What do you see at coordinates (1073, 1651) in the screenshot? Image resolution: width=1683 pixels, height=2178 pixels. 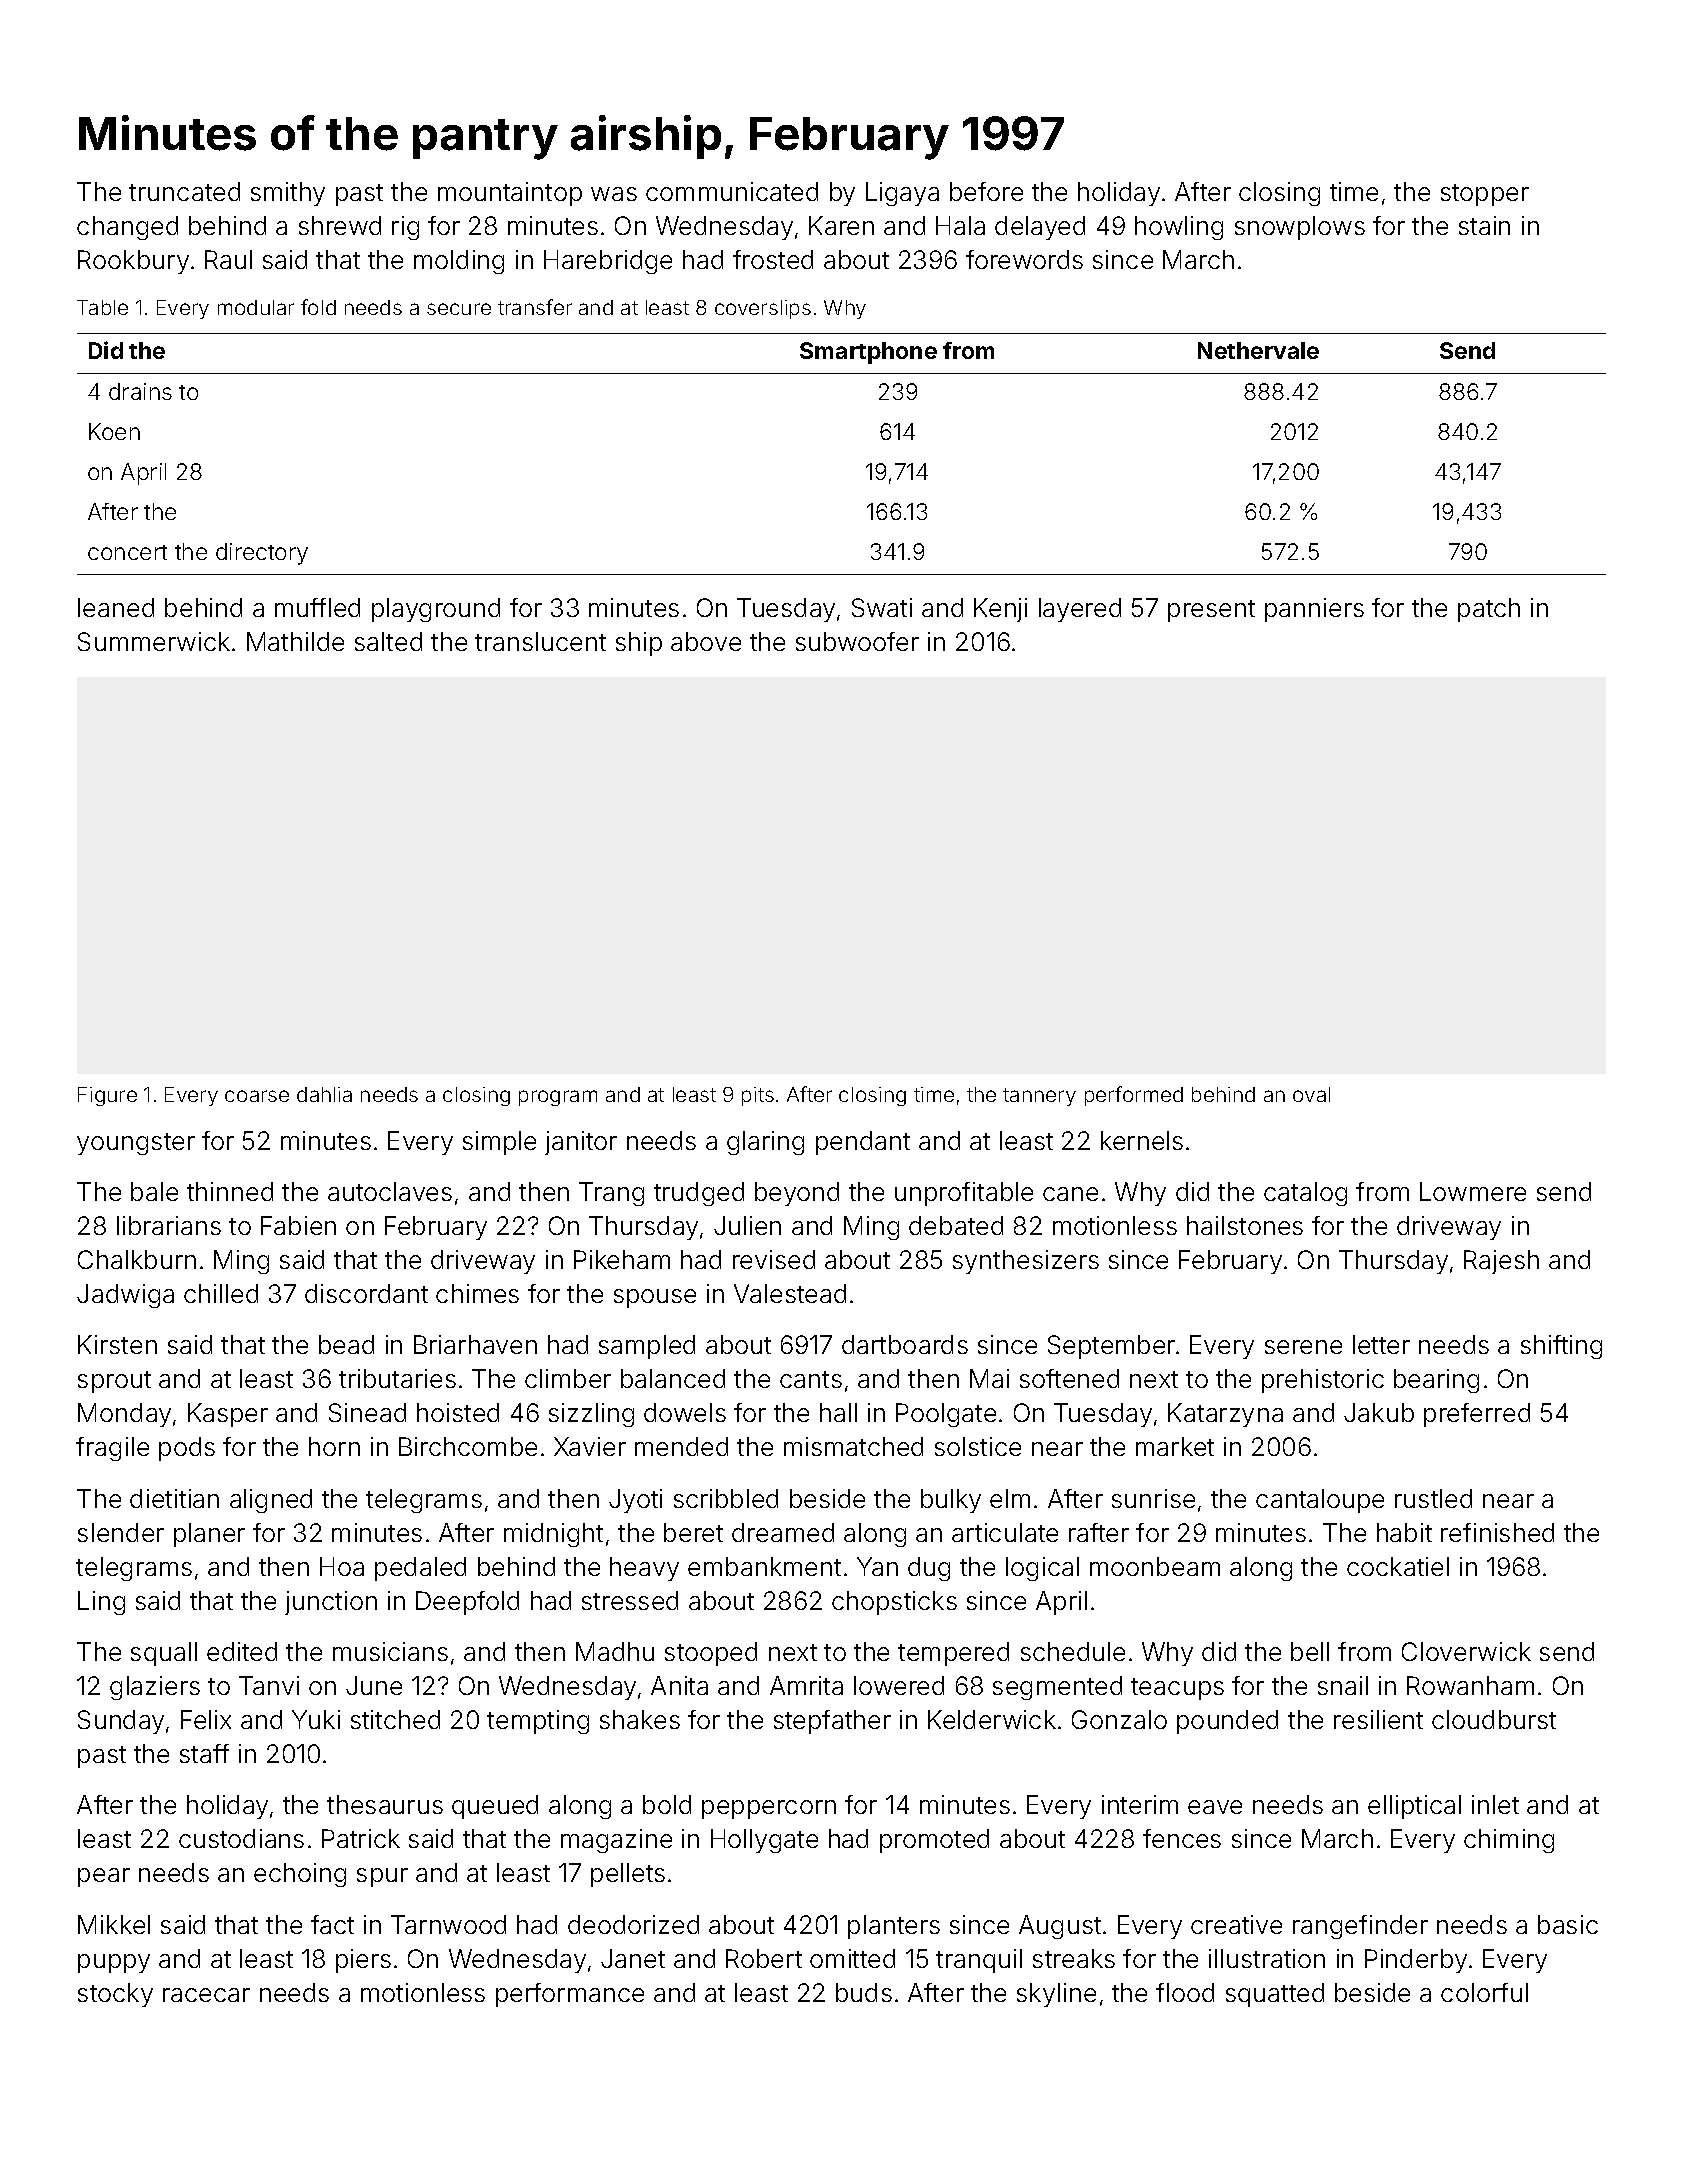 I see `schedule` at bounding box center [1073, 1651].
